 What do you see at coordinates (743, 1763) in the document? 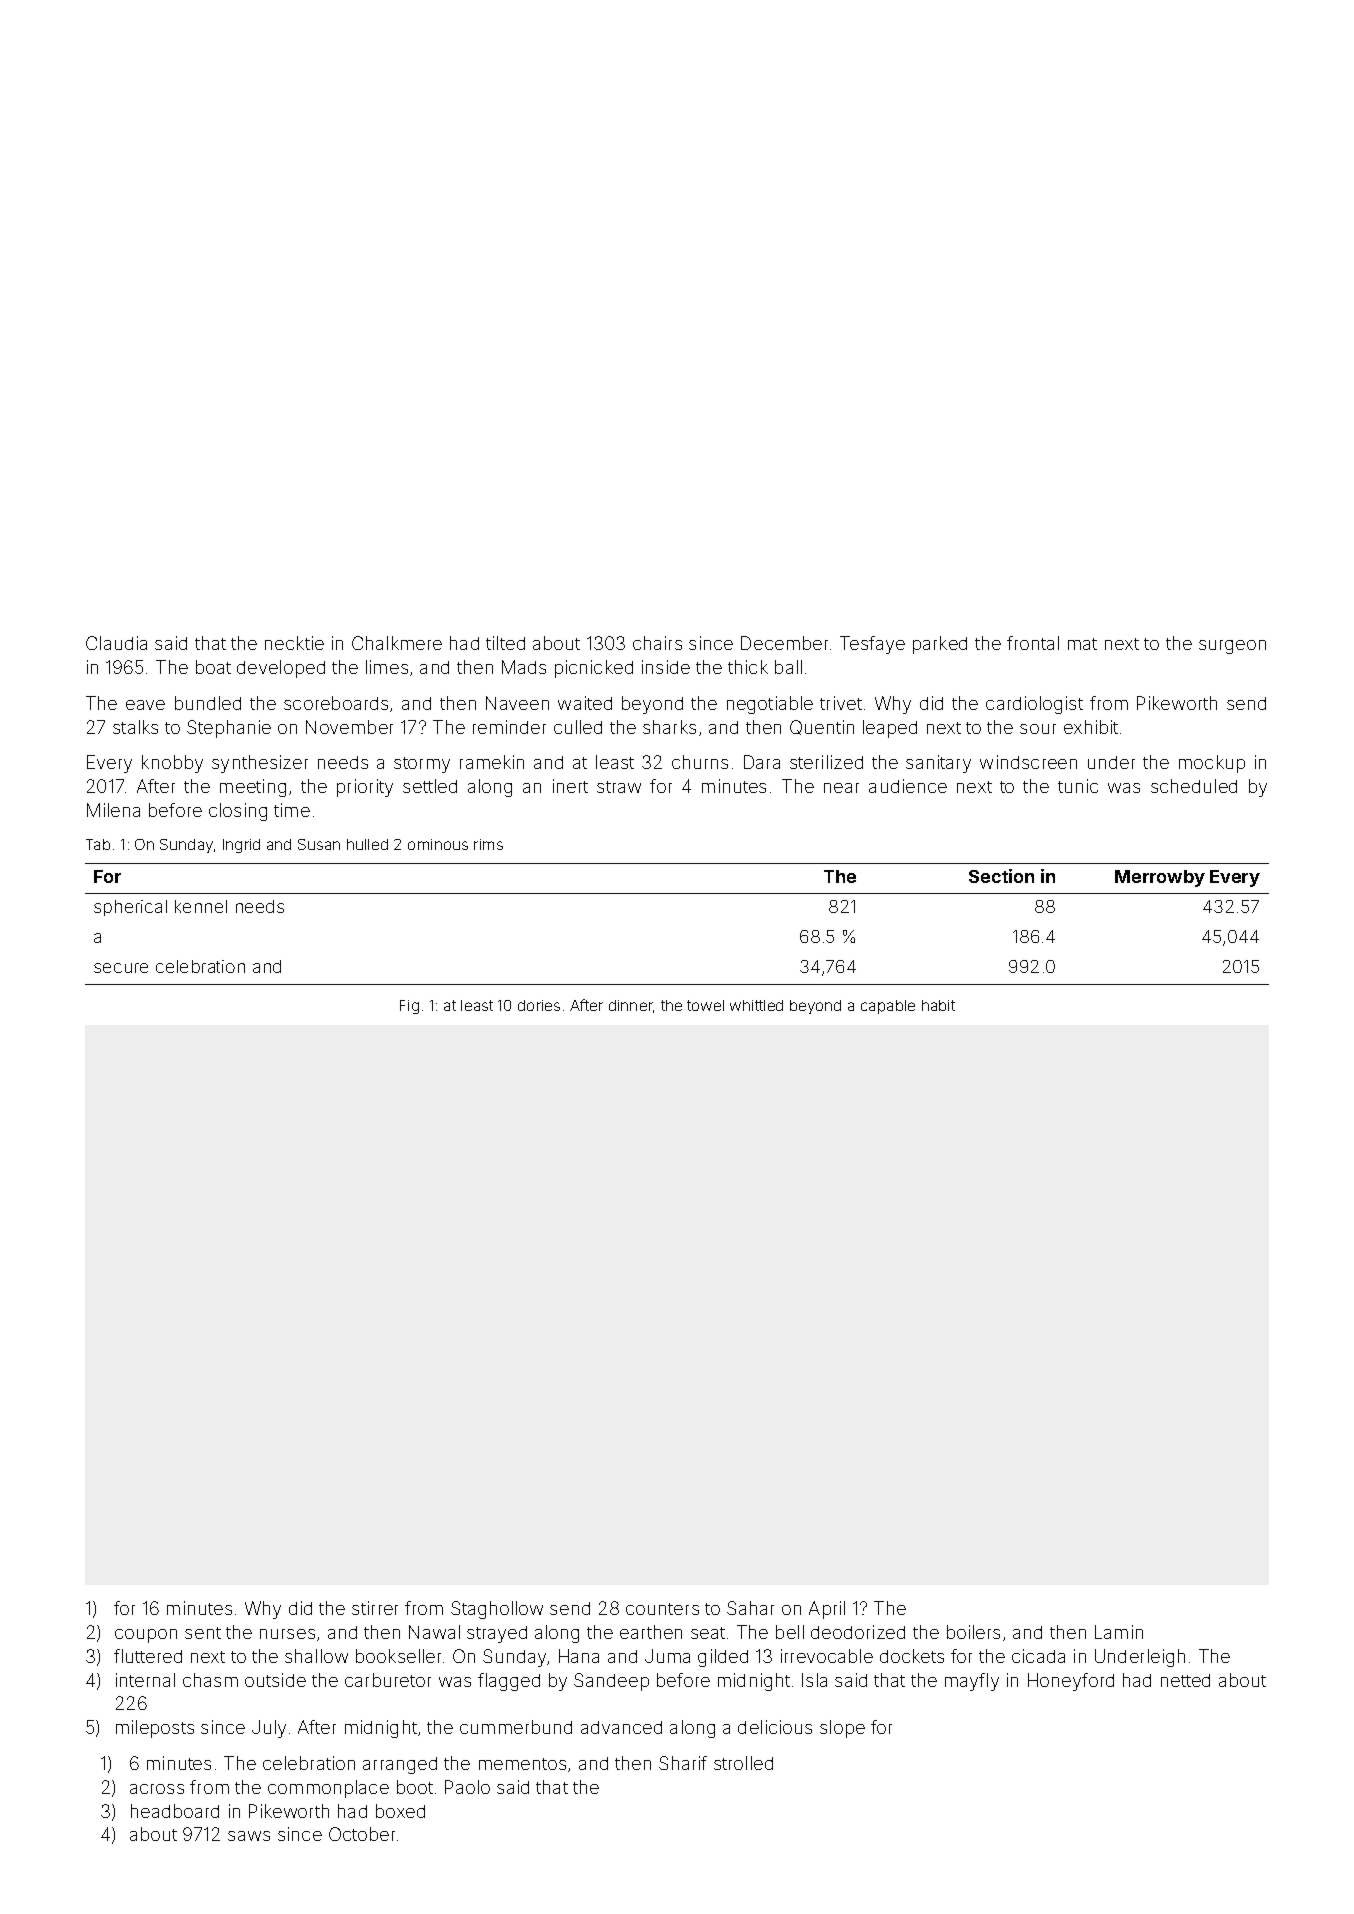
I see `strolled` at bounding box center [743, 1763].
